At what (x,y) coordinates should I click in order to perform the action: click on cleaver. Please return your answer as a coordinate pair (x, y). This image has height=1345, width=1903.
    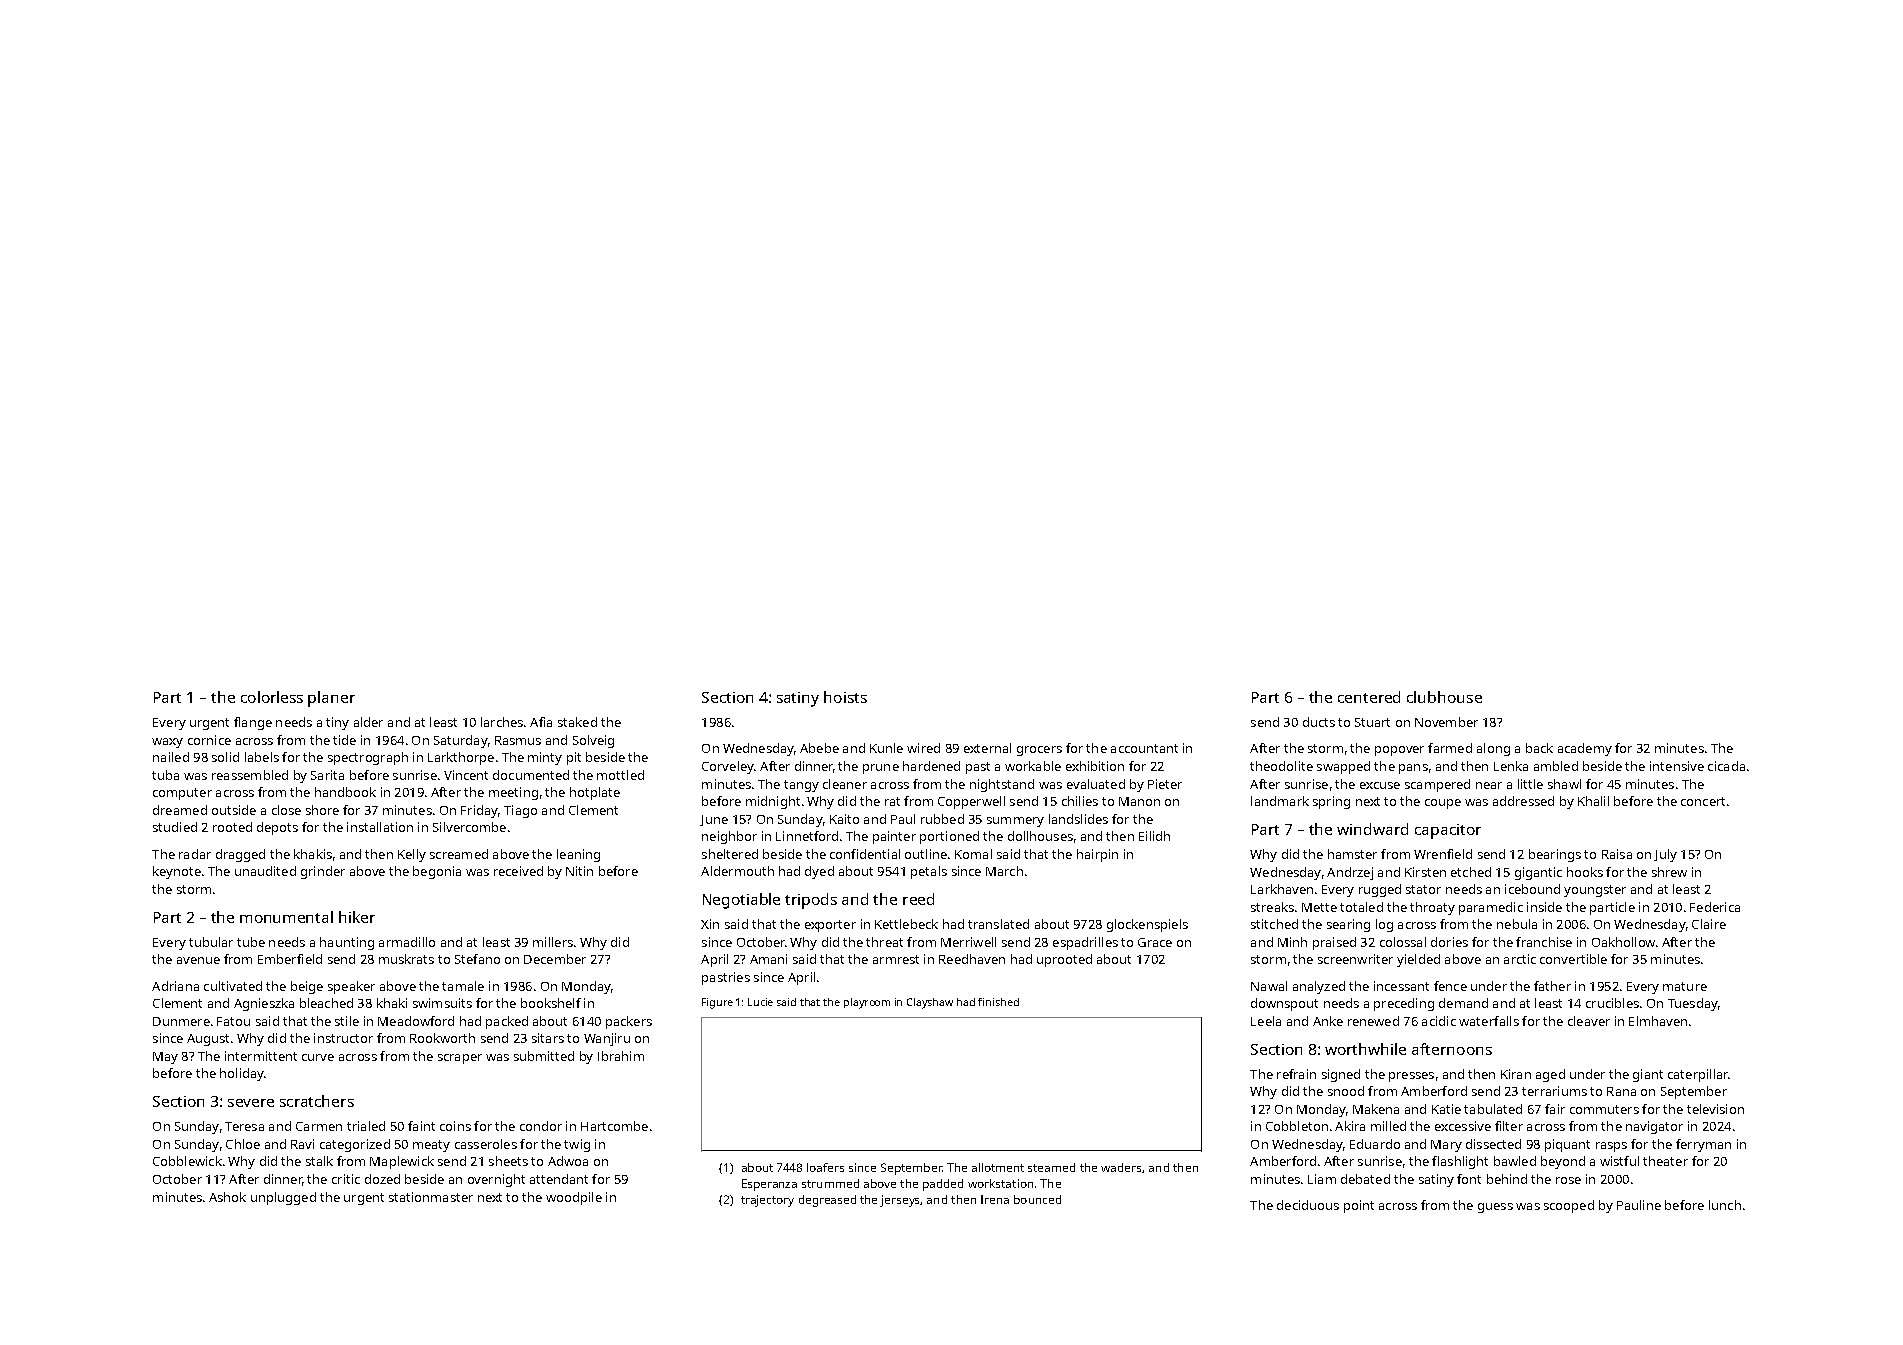
    Looking at the image, I should click on (1589, 1021).
